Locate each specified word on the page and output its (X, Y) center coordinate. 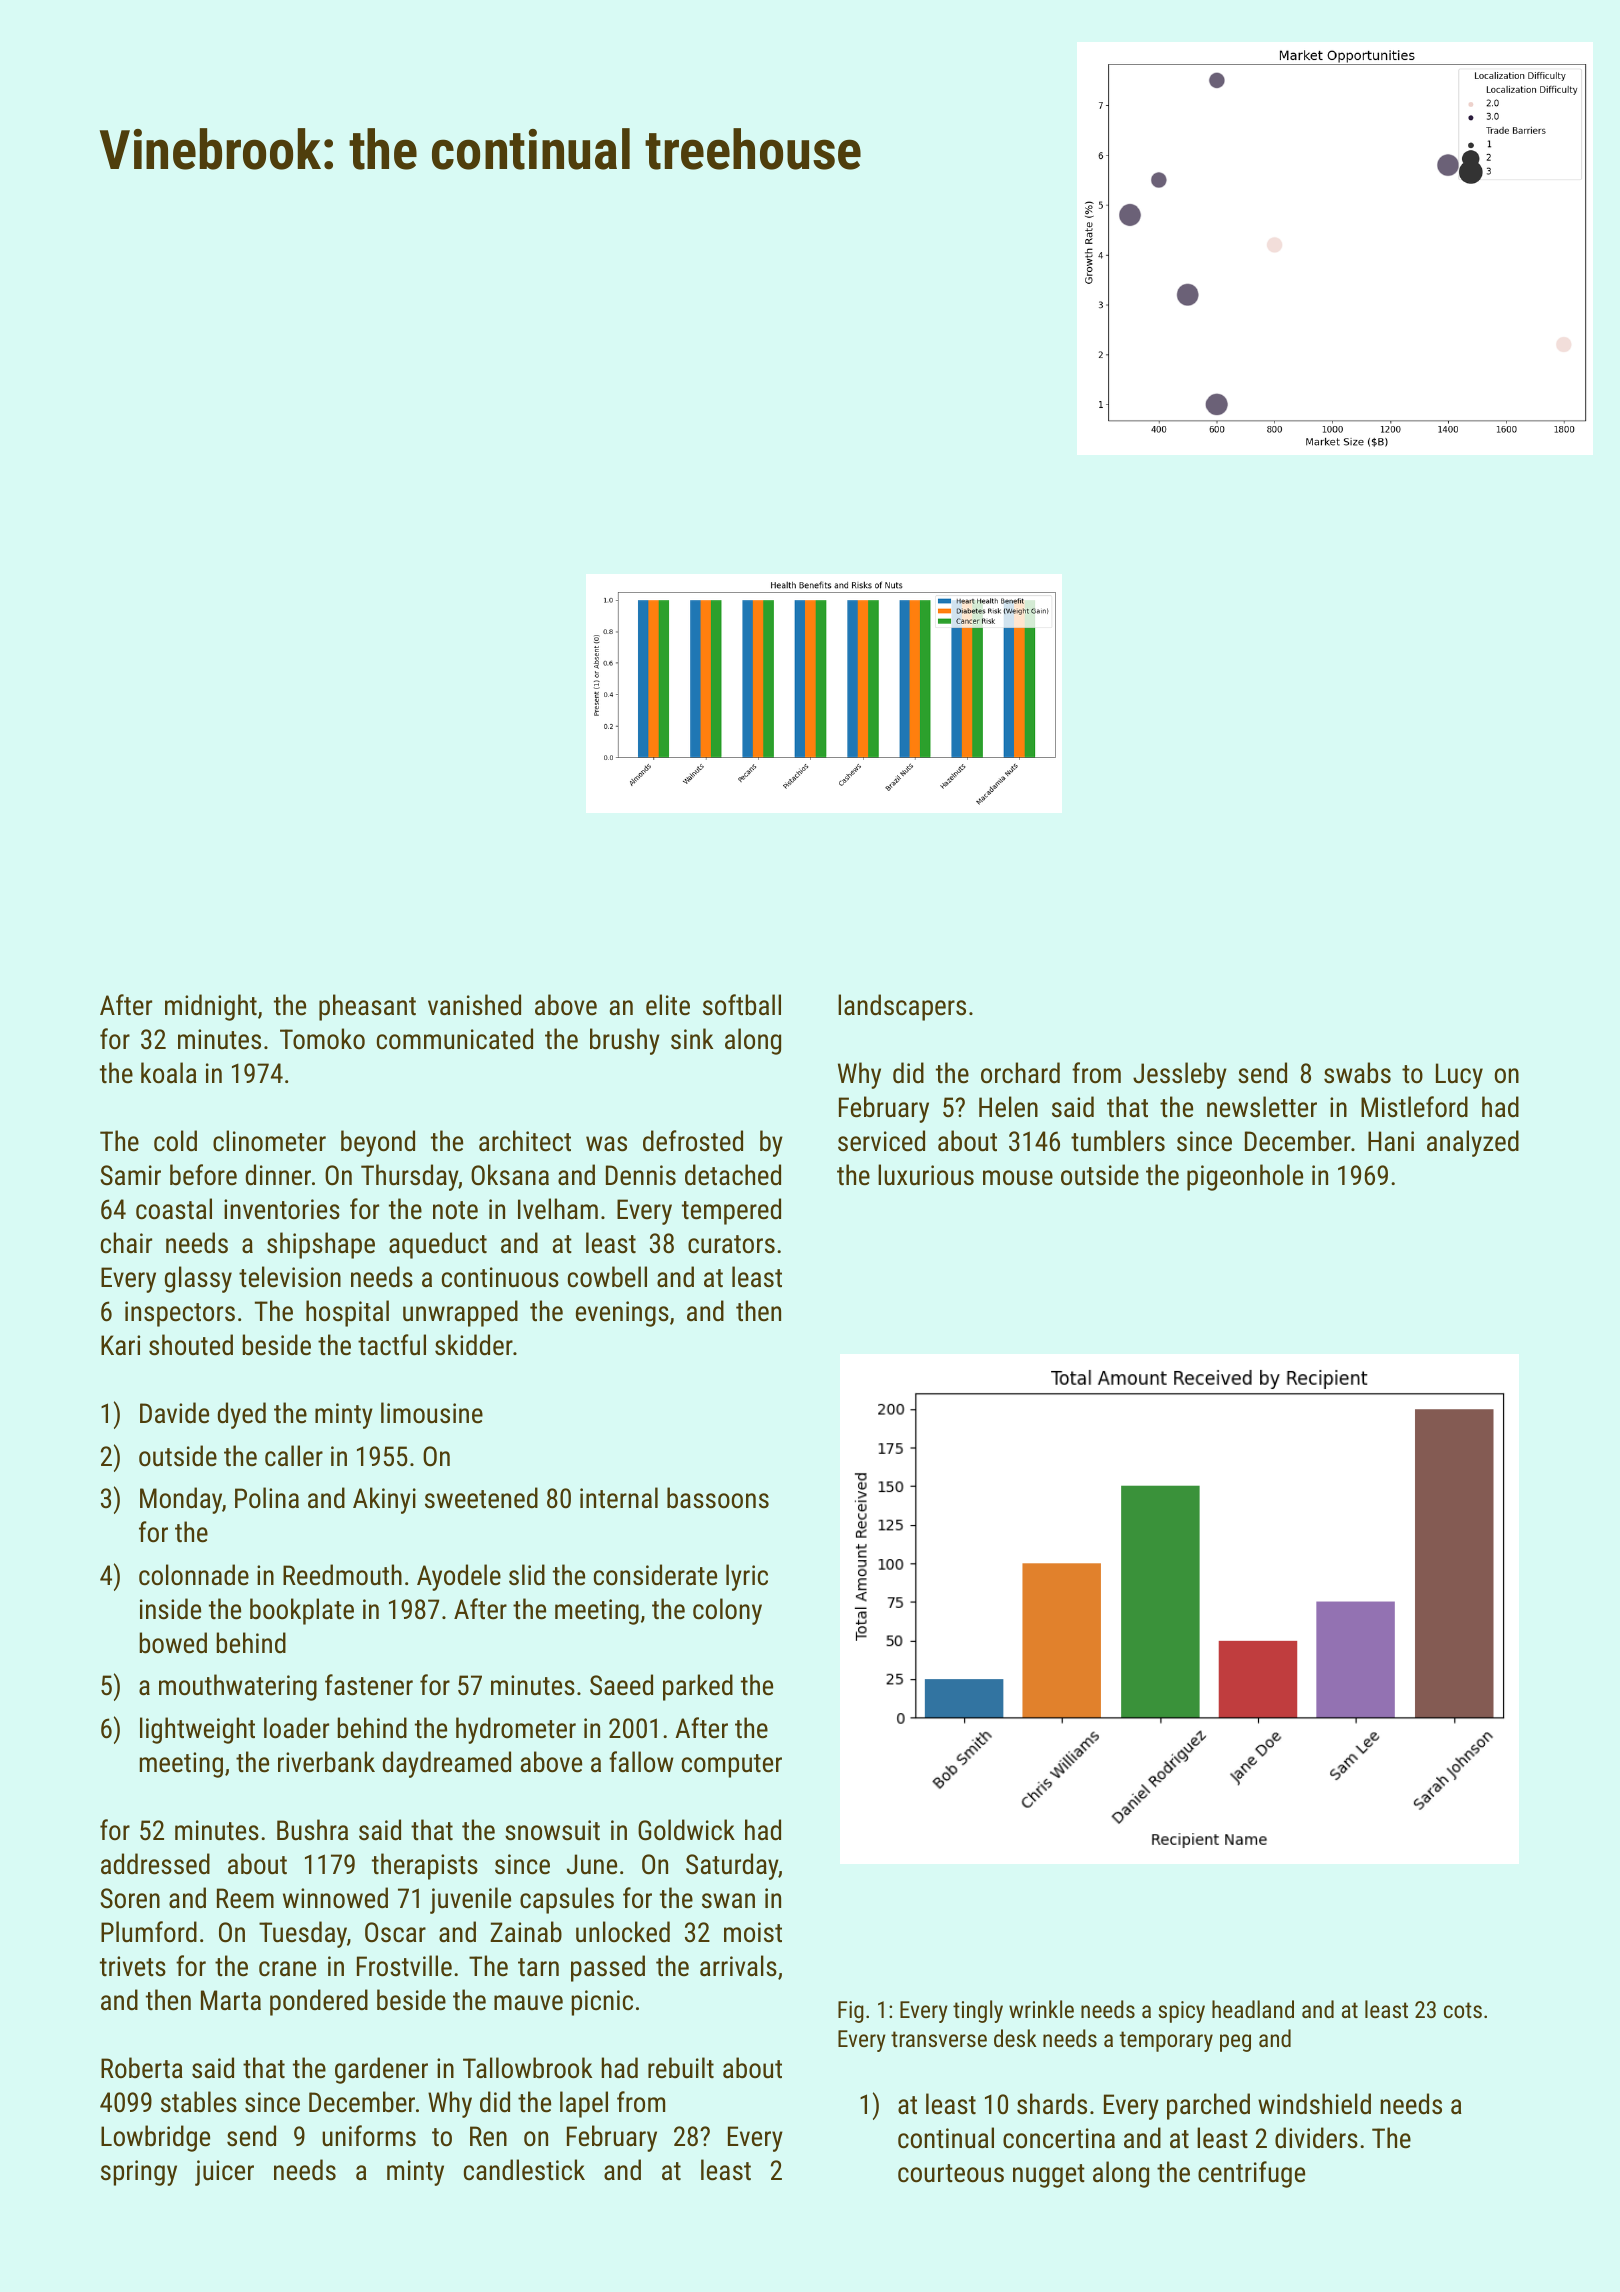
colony (727, 1611)
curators (731, 1244)
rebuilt (681, 2068)
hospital (347, 1313)
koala (169, 1073)
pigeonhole (1245, 1177)
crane (287, 1969)
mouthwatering (238, 1687)
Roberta (142, 2068)
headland (1253, 2009)
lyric (747, 1577)
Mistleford (1414, 1107)
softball (742, 1005)
